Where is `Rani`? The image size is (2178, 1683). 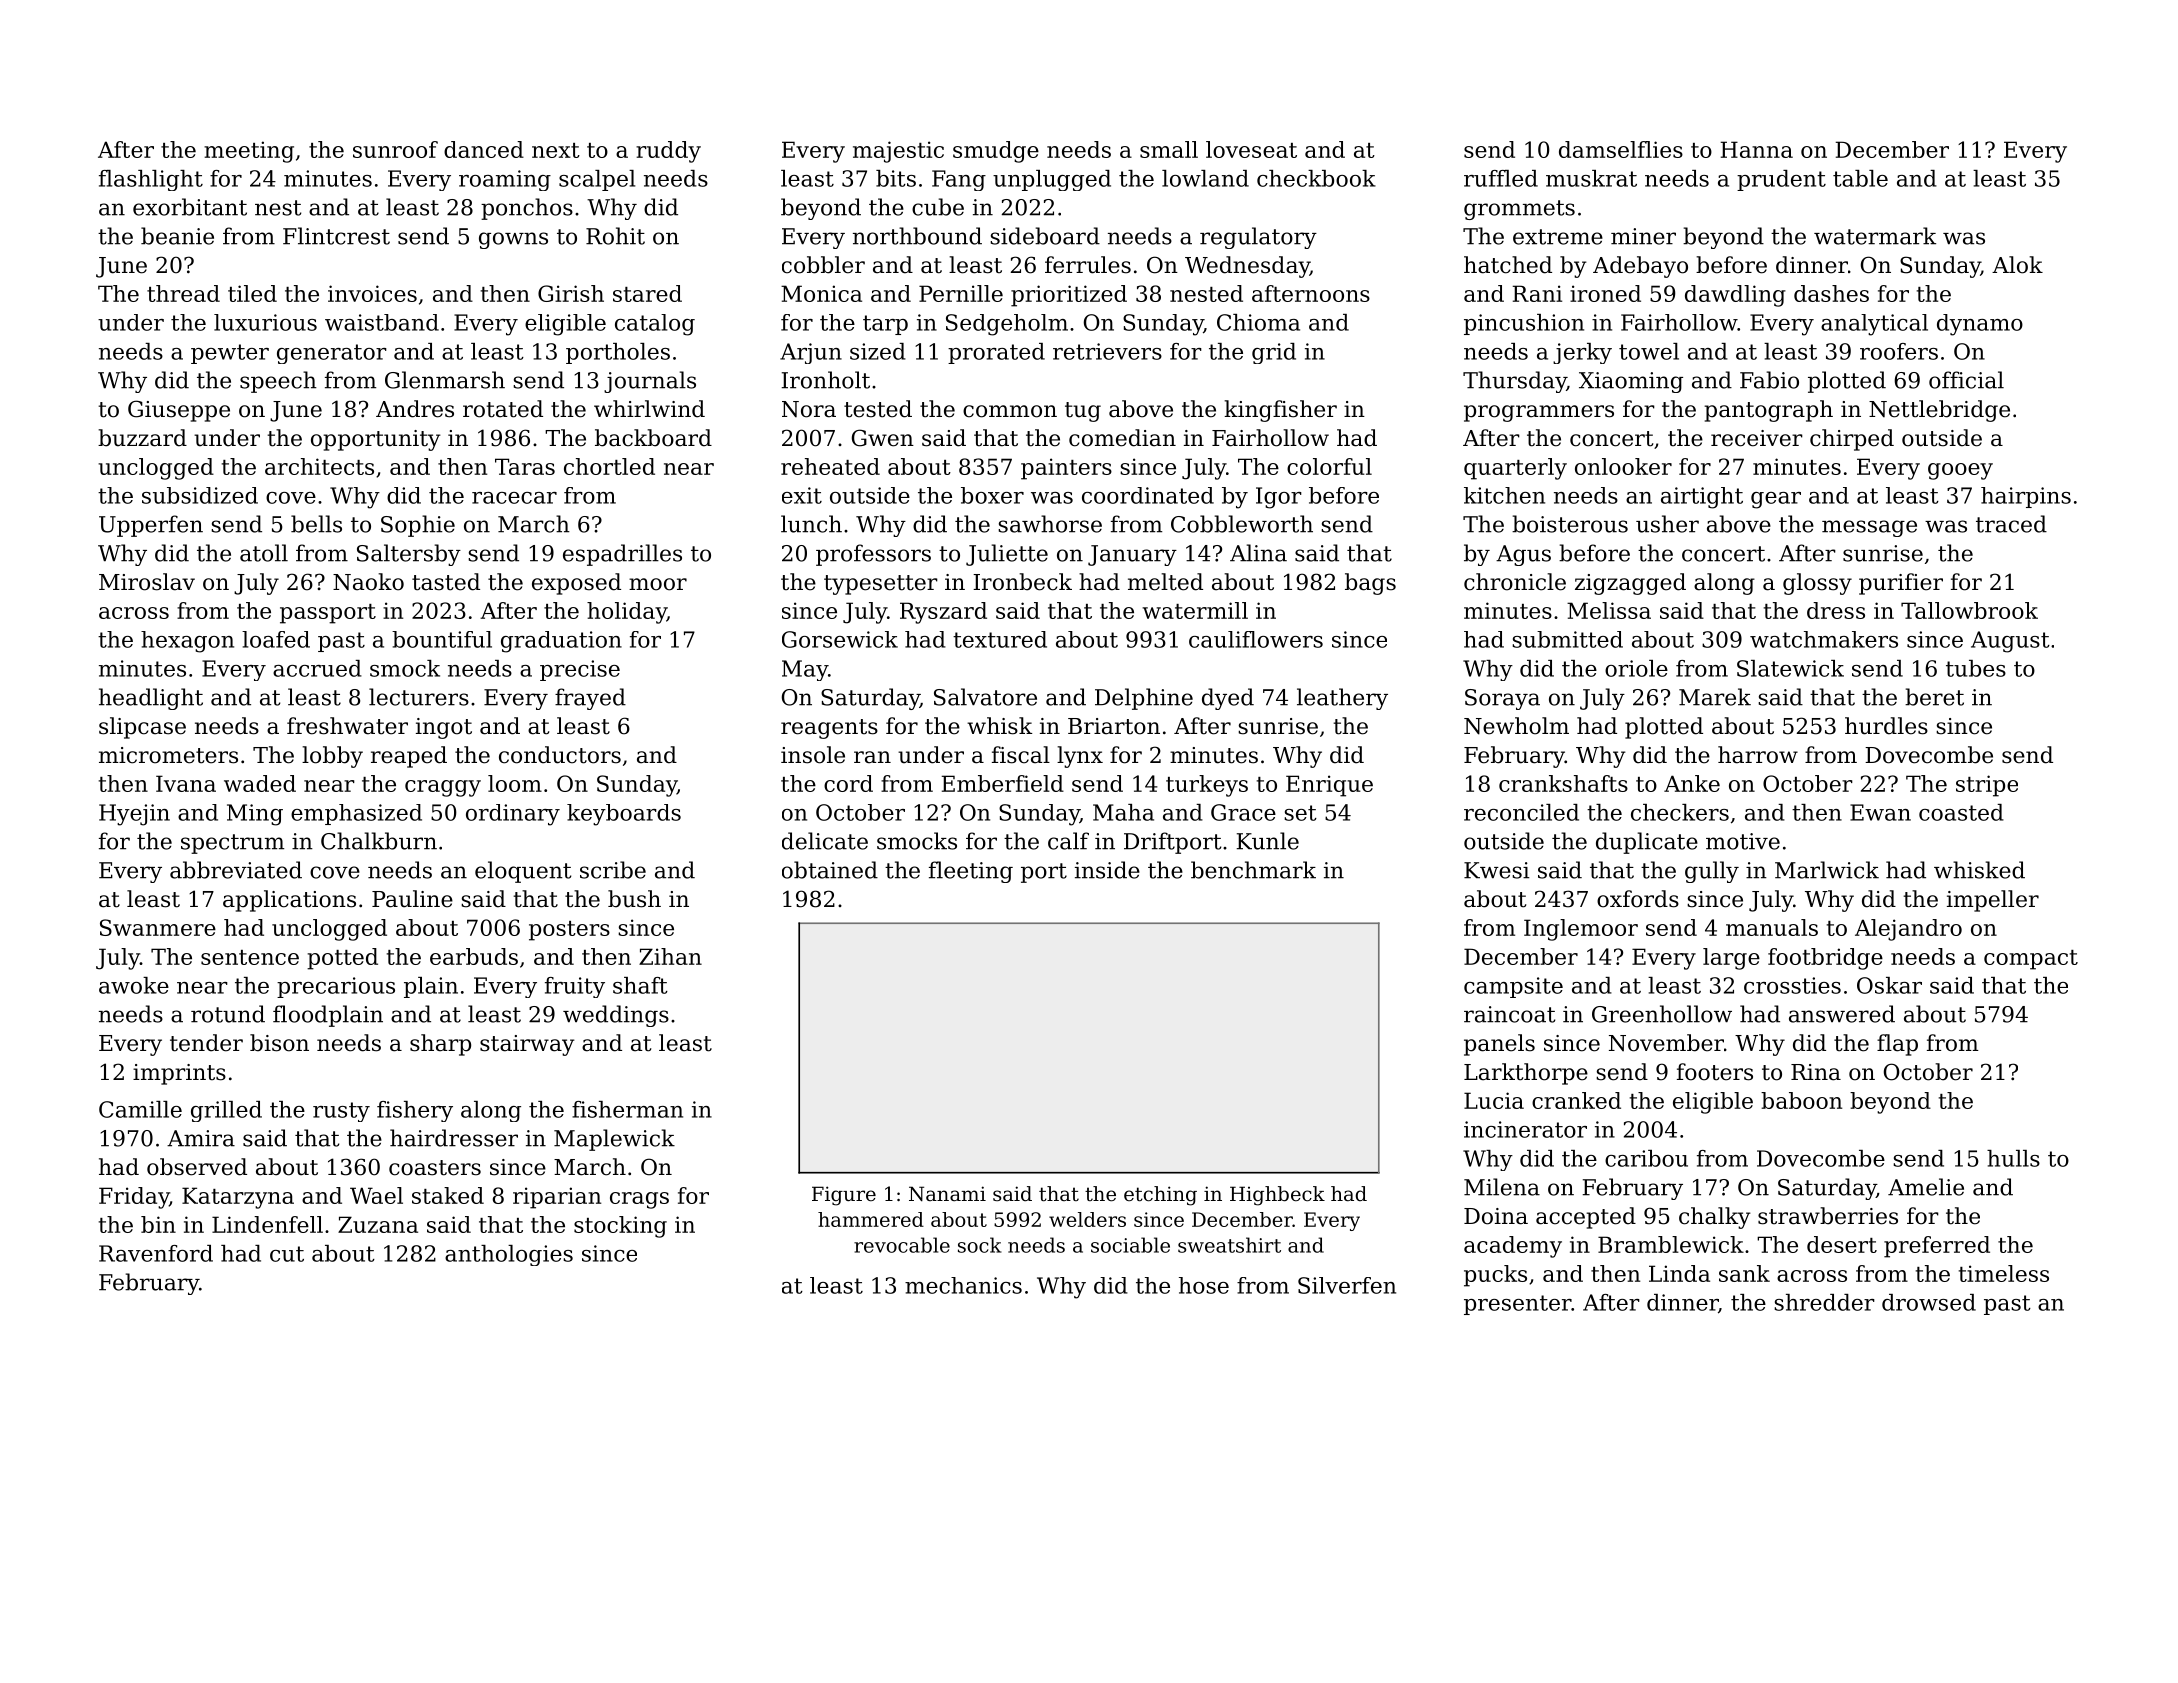 Rani is located at coordinates (1537, 293).
